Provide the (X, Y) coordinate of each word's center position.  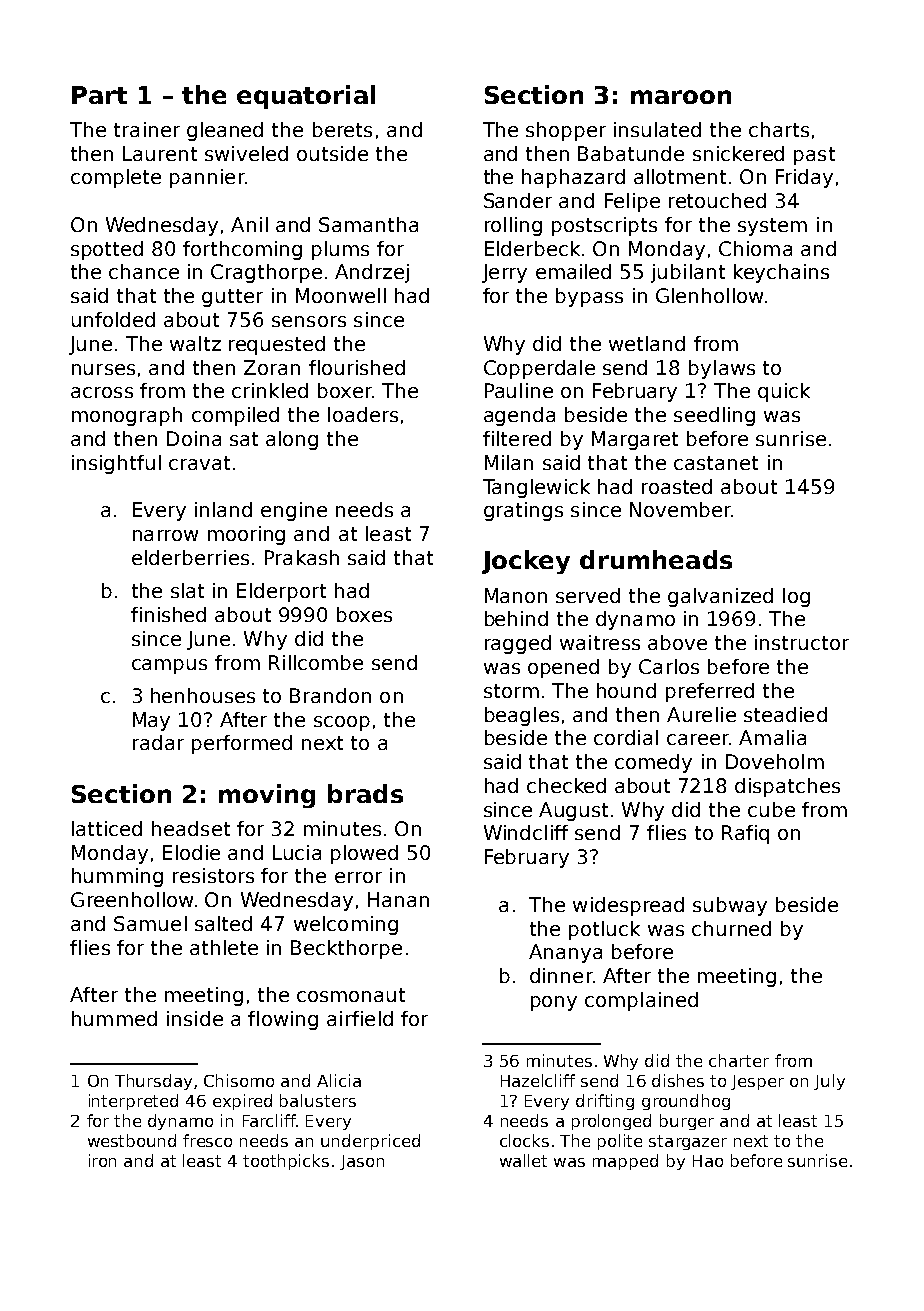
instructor (802, 642)
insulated (657, 129)
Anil (249, 224)
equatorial (306, 97)
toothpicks (286, 1162)
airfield (360, 1018)
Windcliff (526, 832)
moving (267, 796)
